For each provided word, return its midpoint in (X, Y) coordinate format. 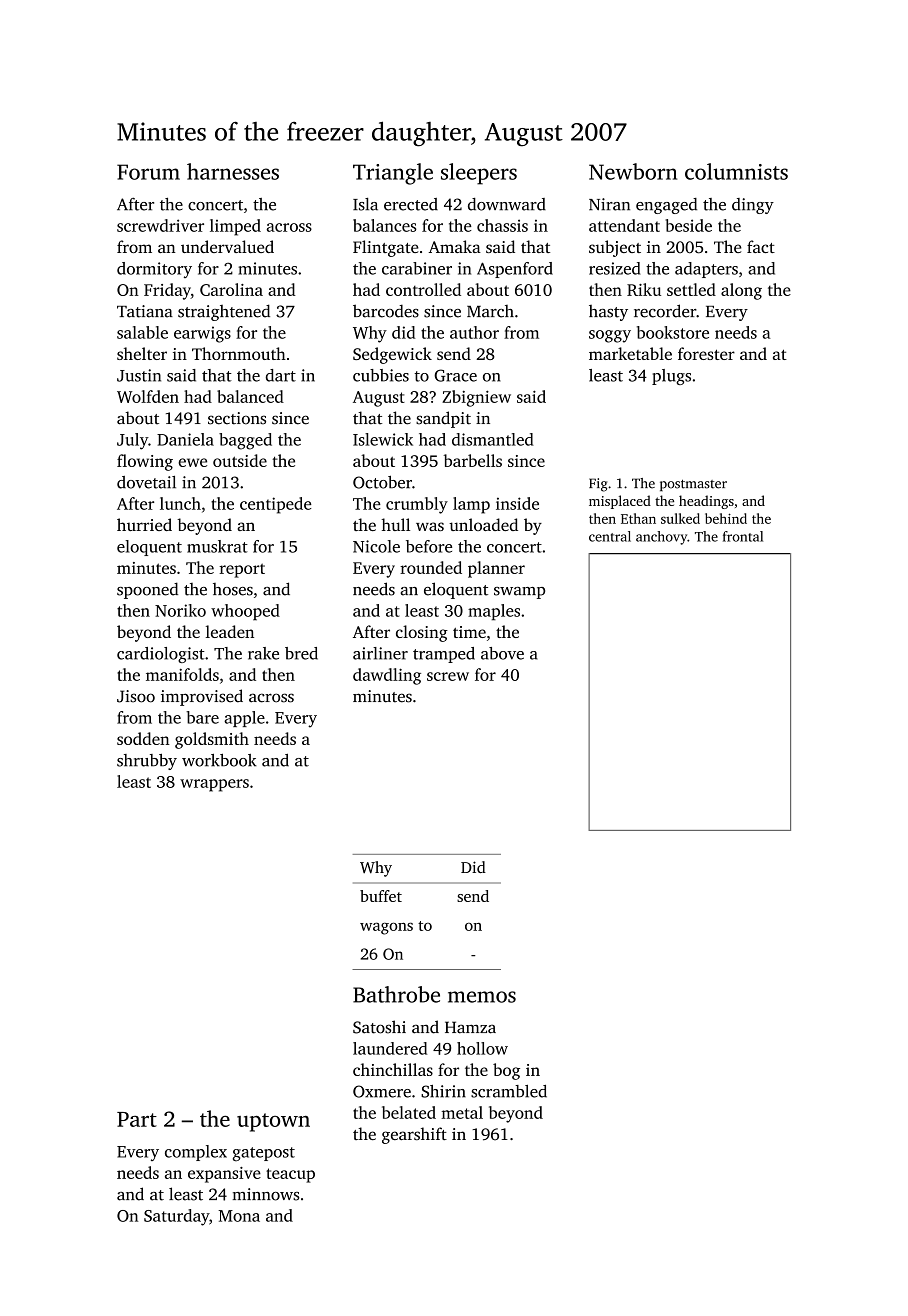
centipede (276, 505)
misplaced (620, 502)
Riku (644, 289)
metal (462, 1112)
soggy (610, 336)
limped (235, 227)
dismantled (493, 439)
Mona (239, 1216)
